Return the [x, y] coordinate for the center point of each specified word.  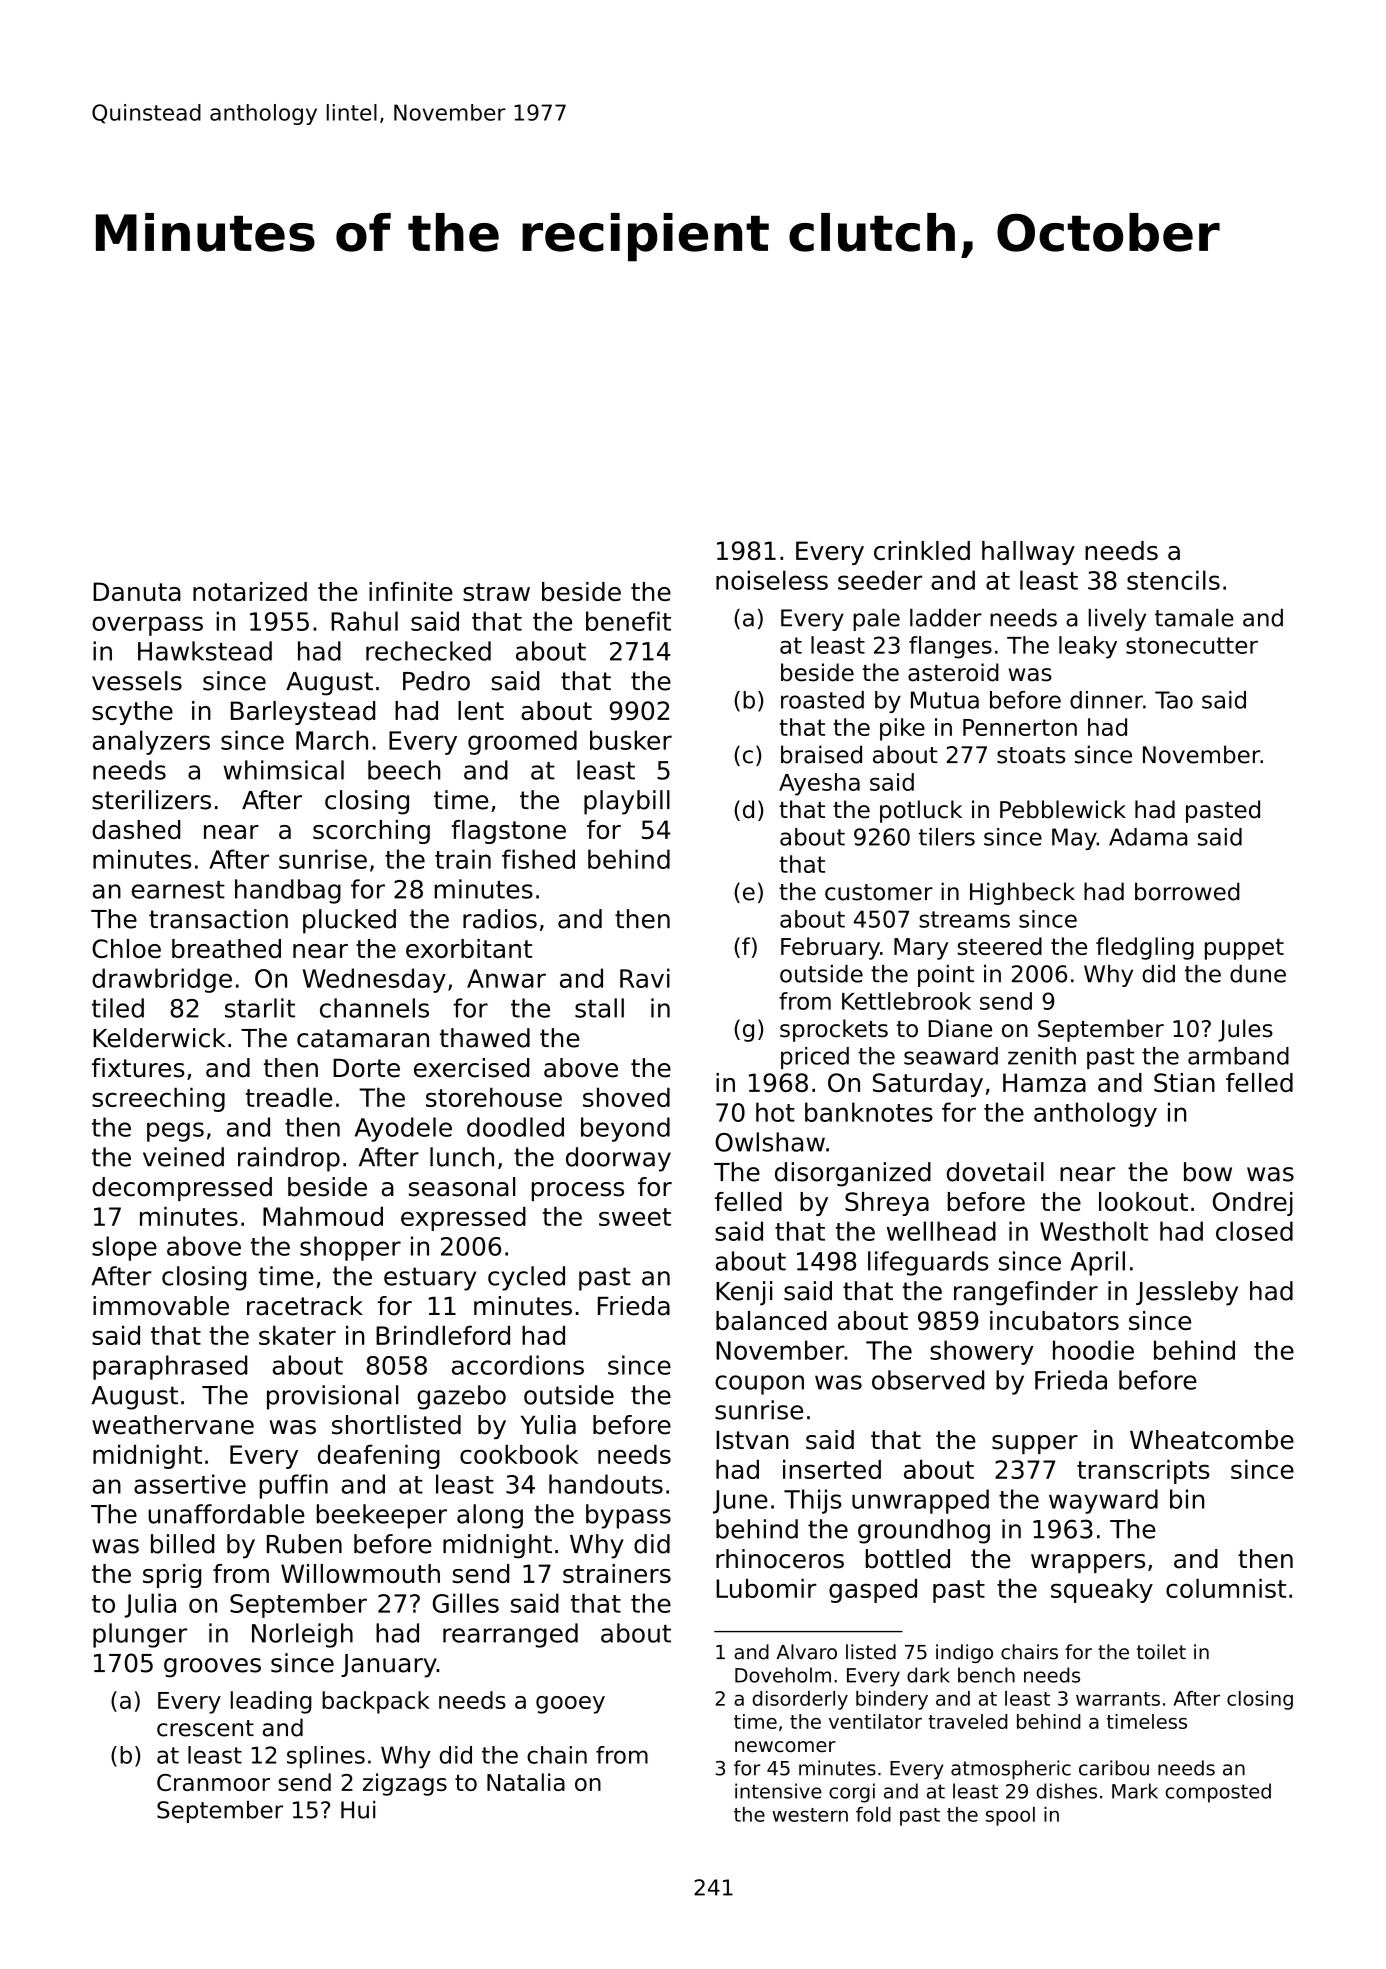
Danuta [137, 591]
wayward [1103, 1501]
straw [496, 592]
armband [1238, 1056]
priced [815, 1058]
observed [928, 1380]
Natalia [526, 1782]
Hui [358, 1810]
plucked [349, 921]
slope [124, 1248]
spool [1010, 1816]
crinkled [922, 550]
